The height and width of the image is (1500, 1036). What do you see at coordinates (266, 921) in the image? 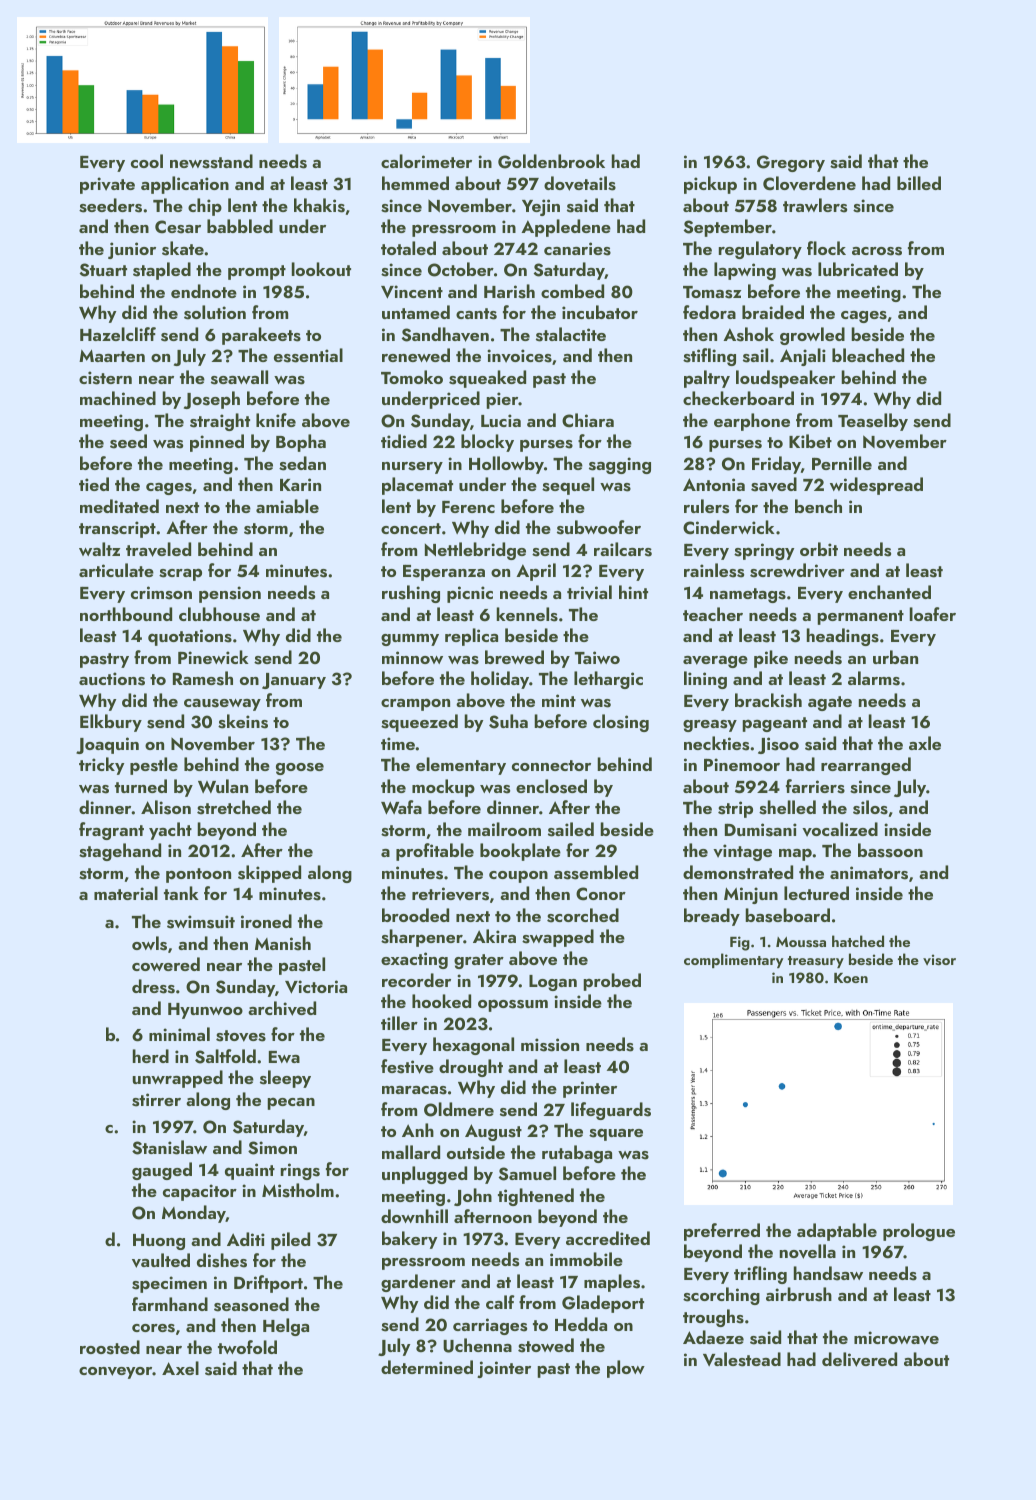
I see `ironed` at bounding box center [266, 921].
